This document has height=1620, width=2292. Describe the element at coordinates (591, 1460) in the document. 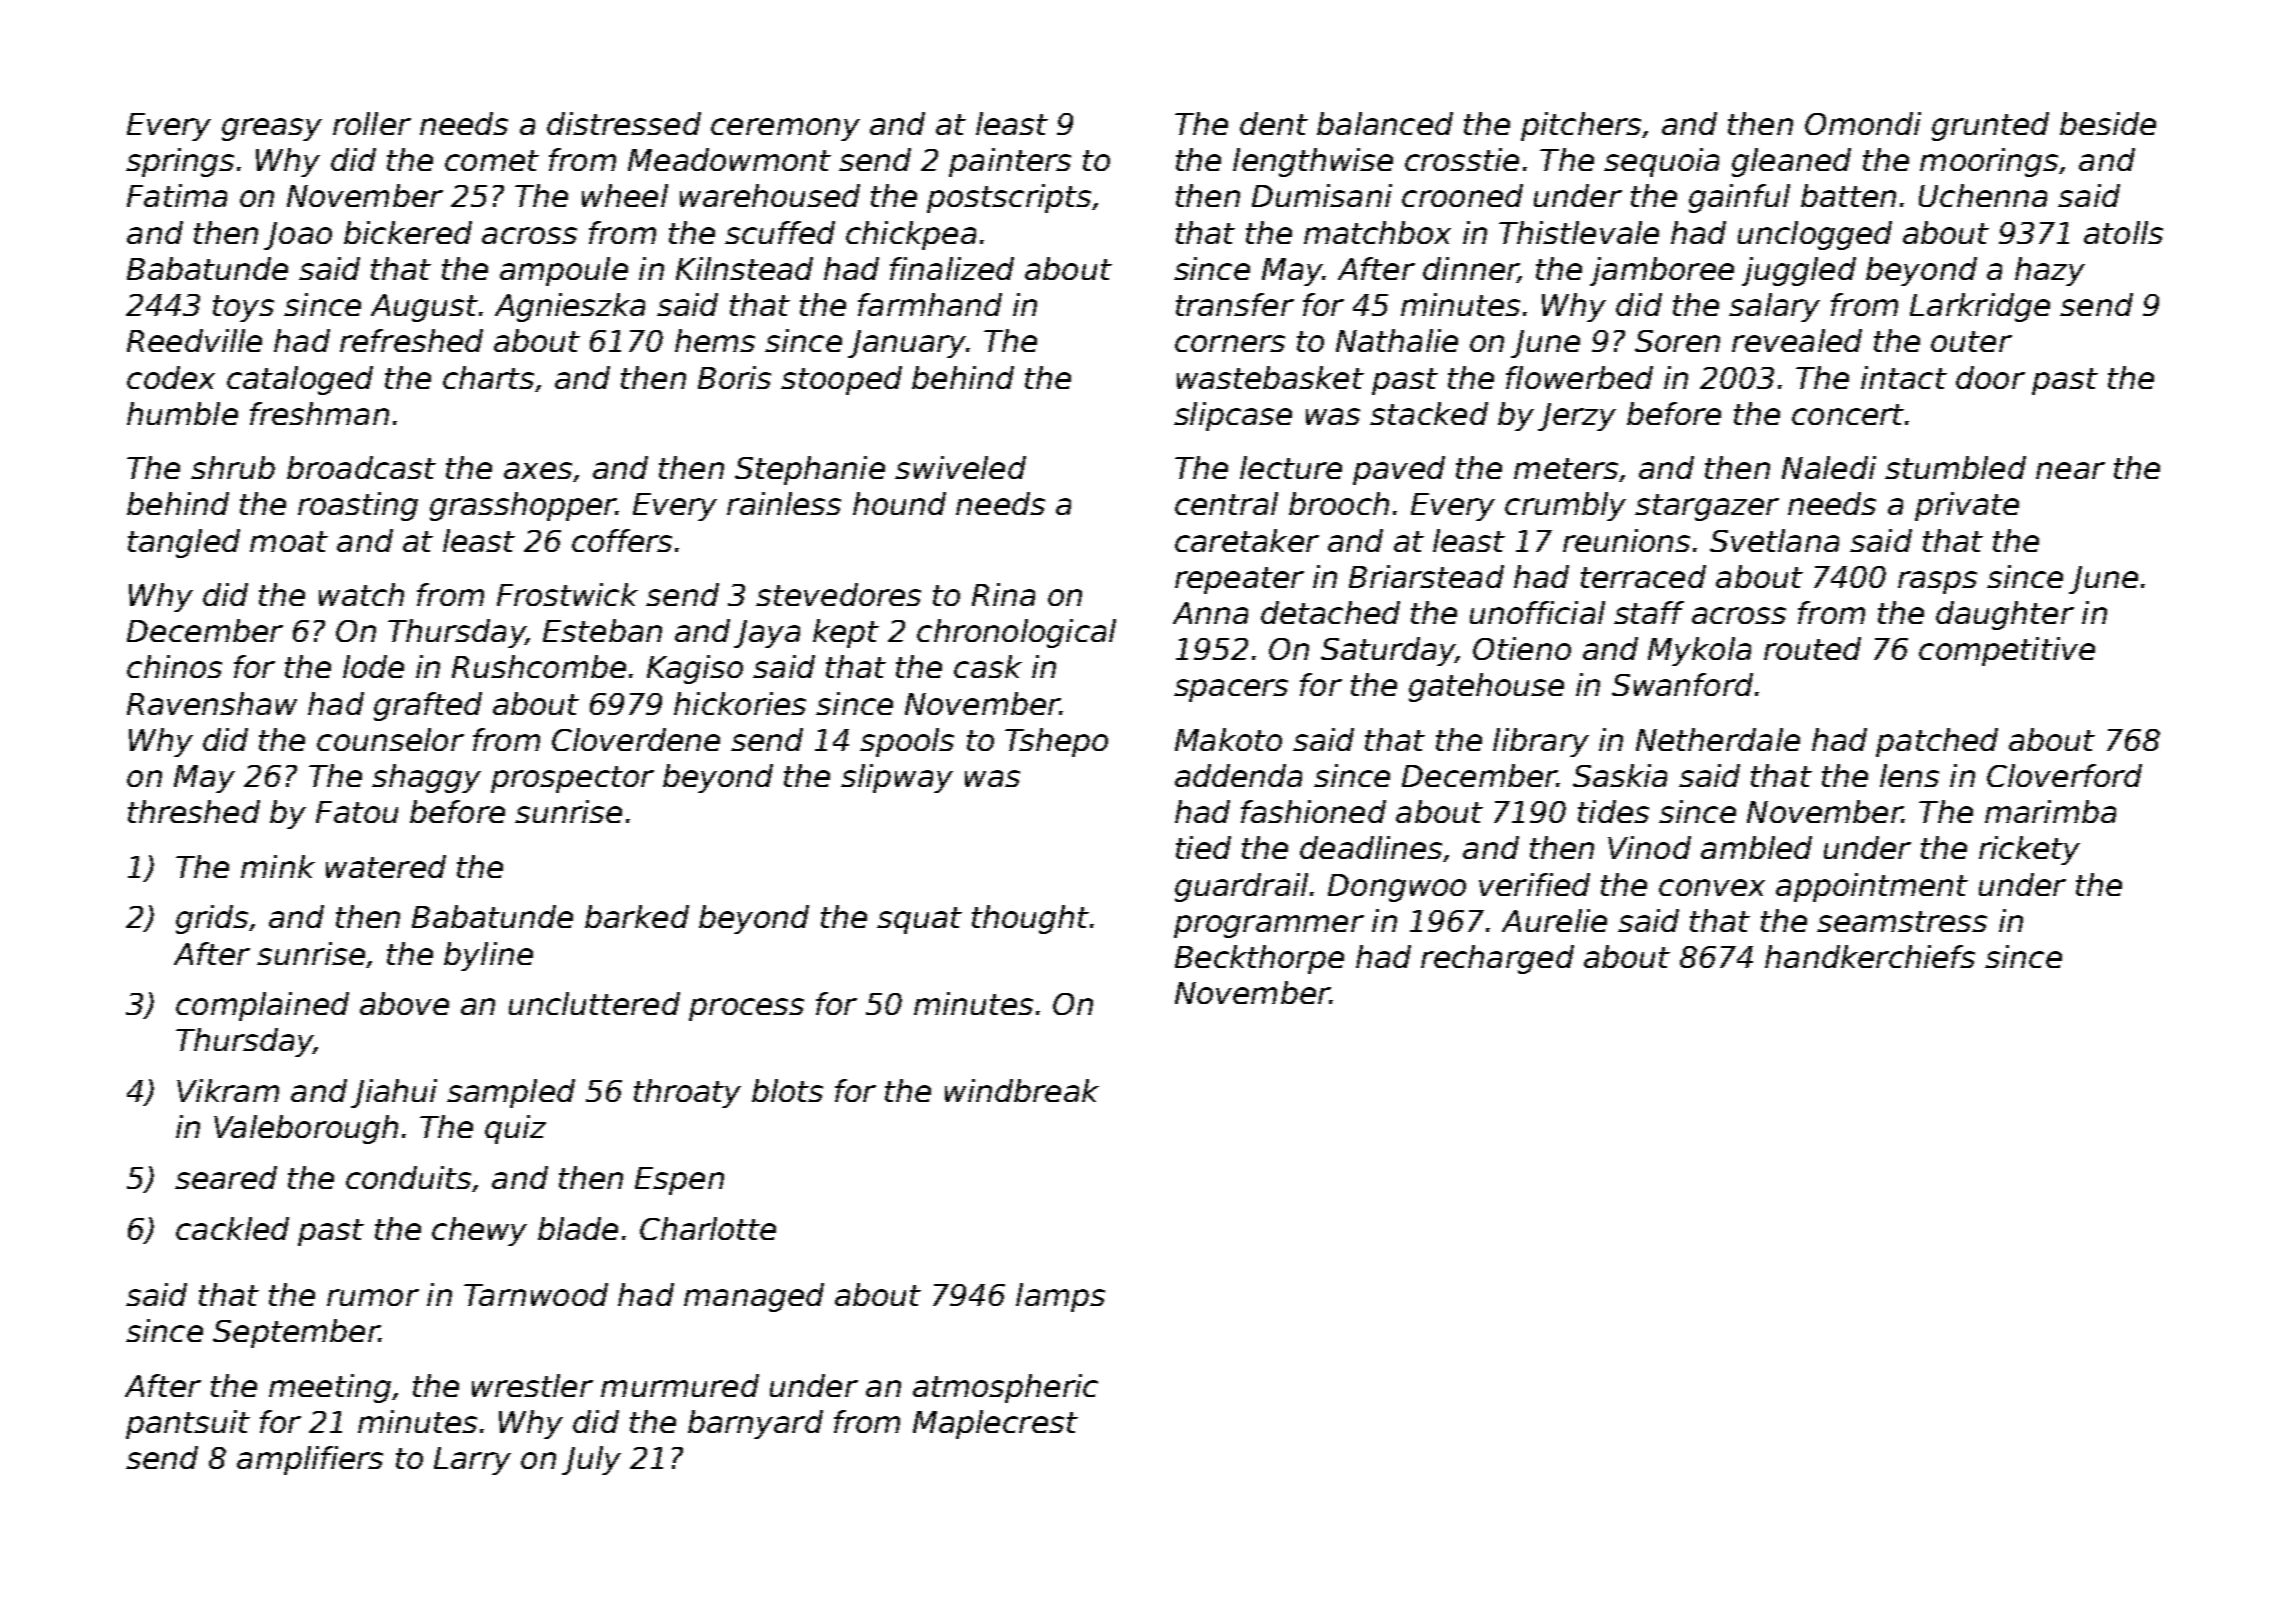

I see `July` at that location.
